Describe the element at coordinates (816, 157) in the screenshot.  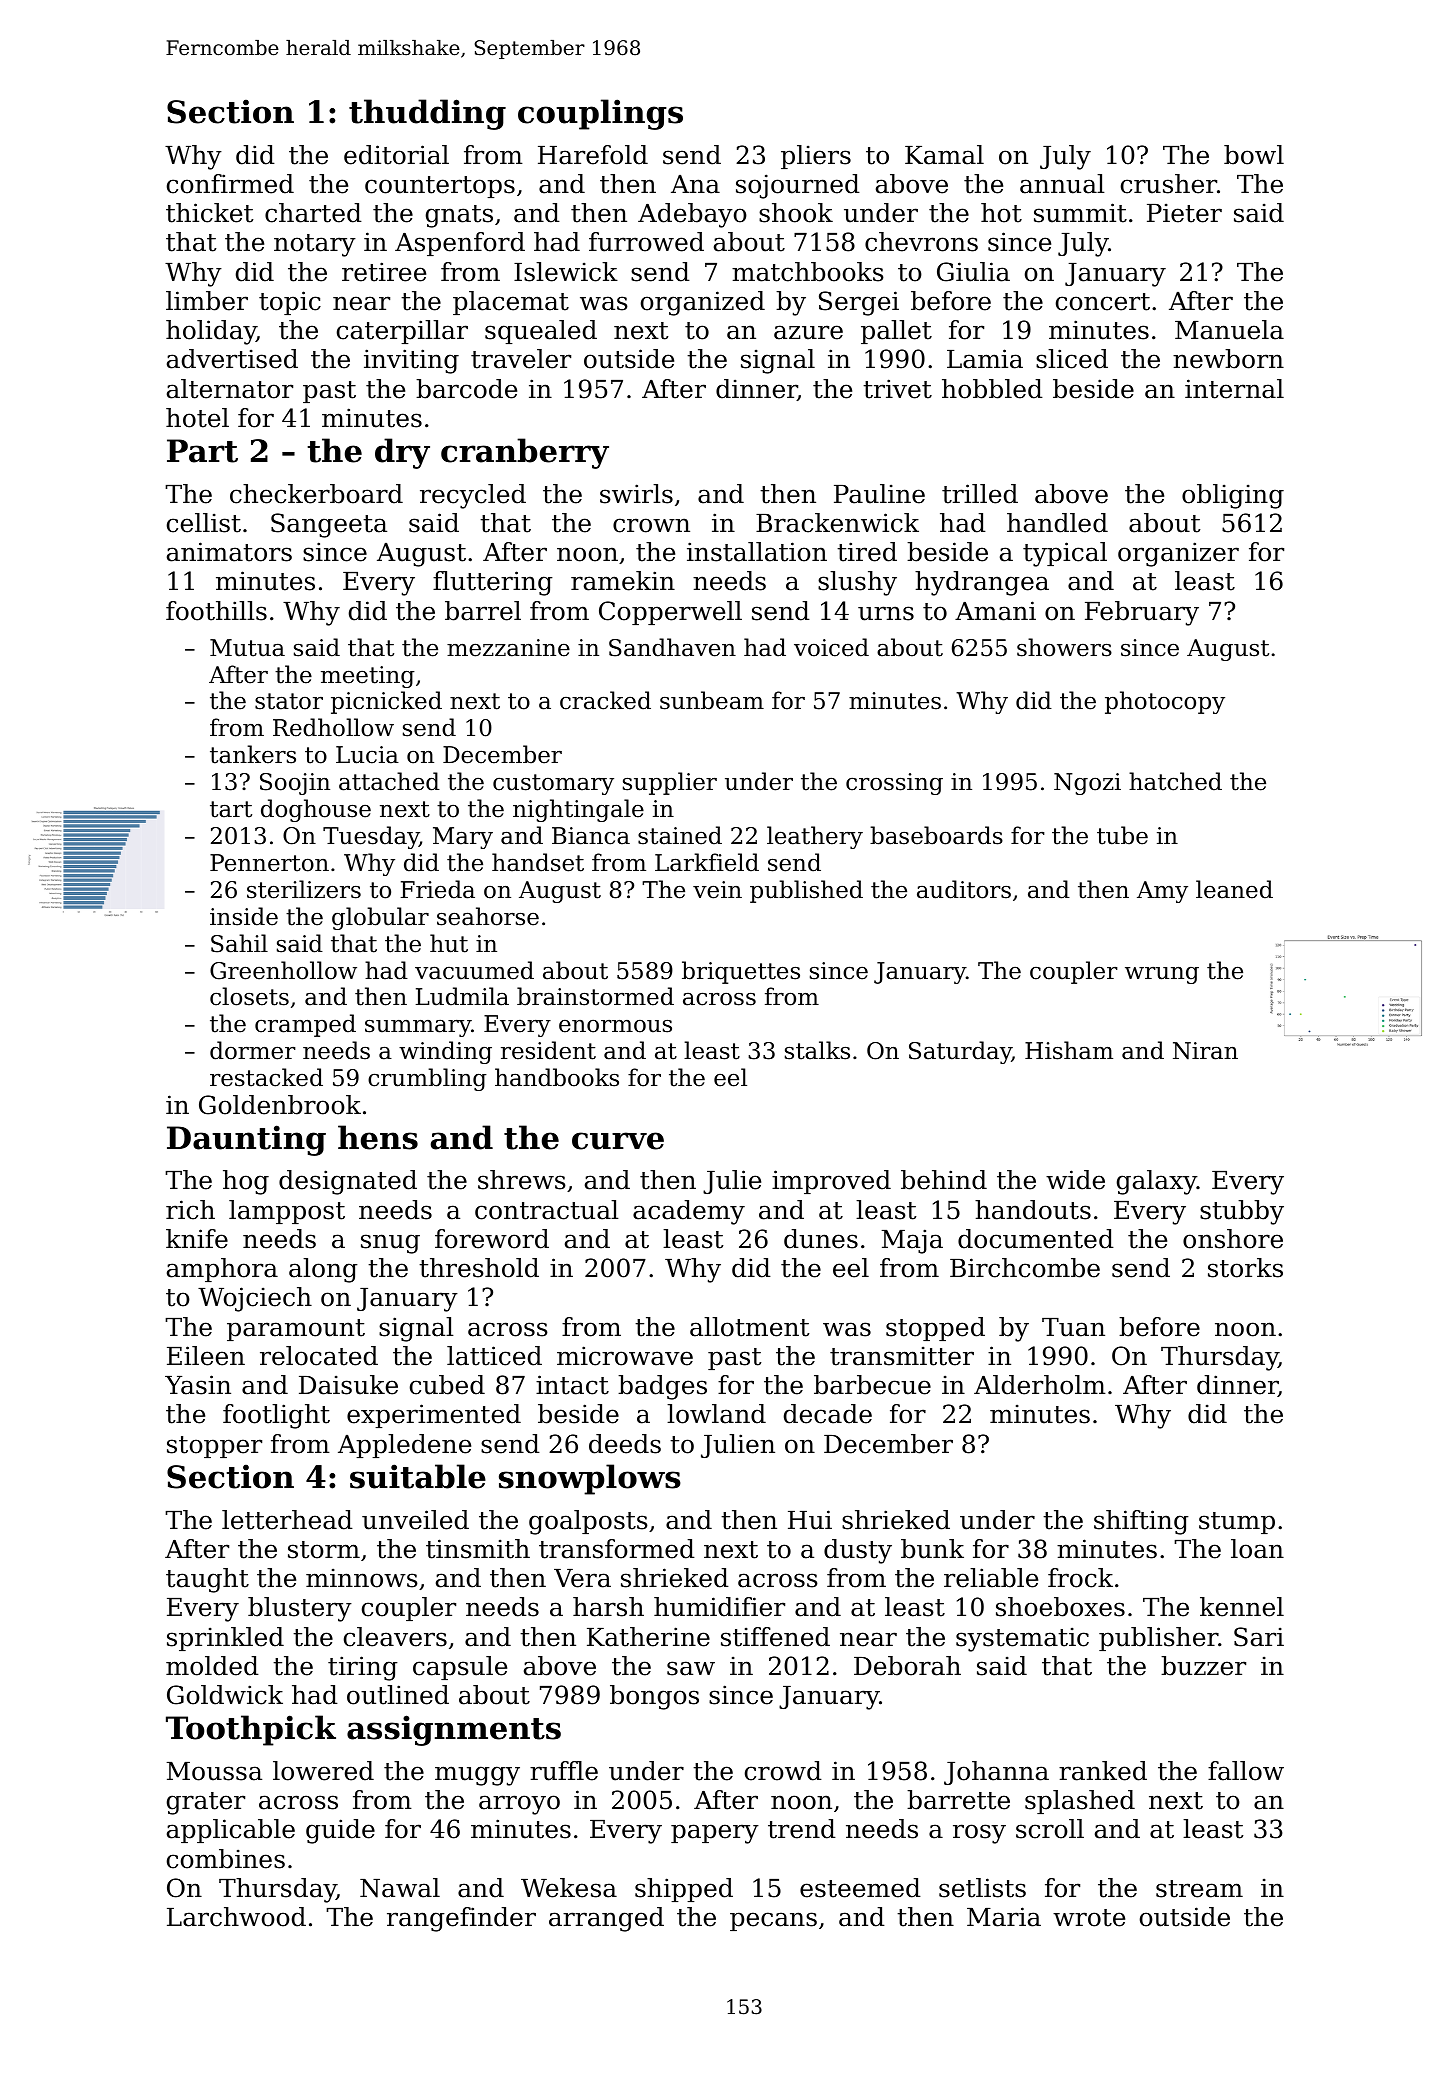
I see `pliers` at that location.
